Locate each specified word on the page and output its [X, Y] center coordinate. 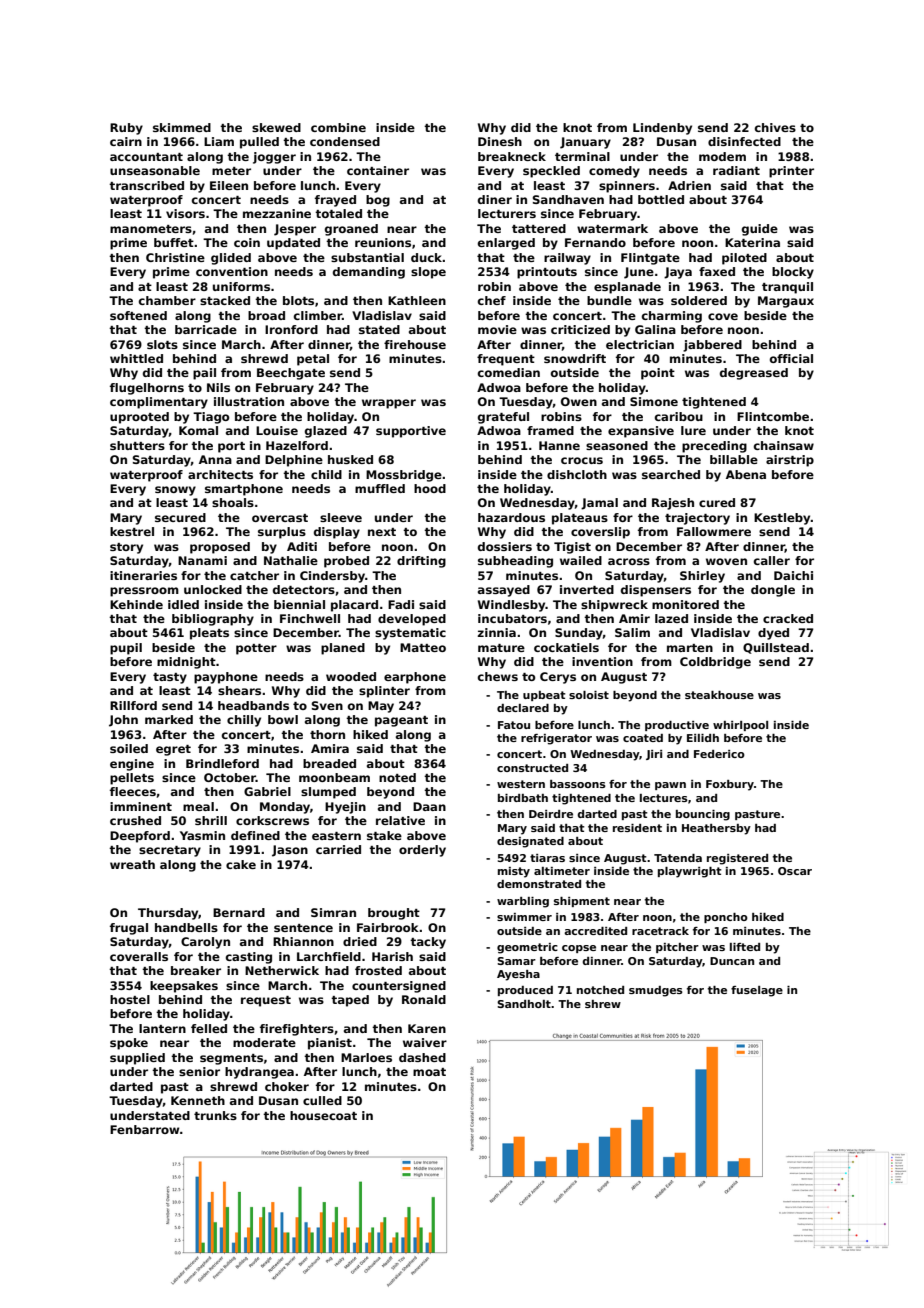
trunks [215, 1115]
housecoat [323, 1115]
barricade [206, 329]
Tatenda [678, 858]
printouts [547, 273]
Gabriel [267, 791]
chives [775, 127]
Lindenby [662, 129]
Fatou [514, 725]
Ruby [126, 129]
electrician [640, 344]
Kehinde [136, 604]
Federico [719, 754]
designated [530, 842]
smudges [656, 991]
